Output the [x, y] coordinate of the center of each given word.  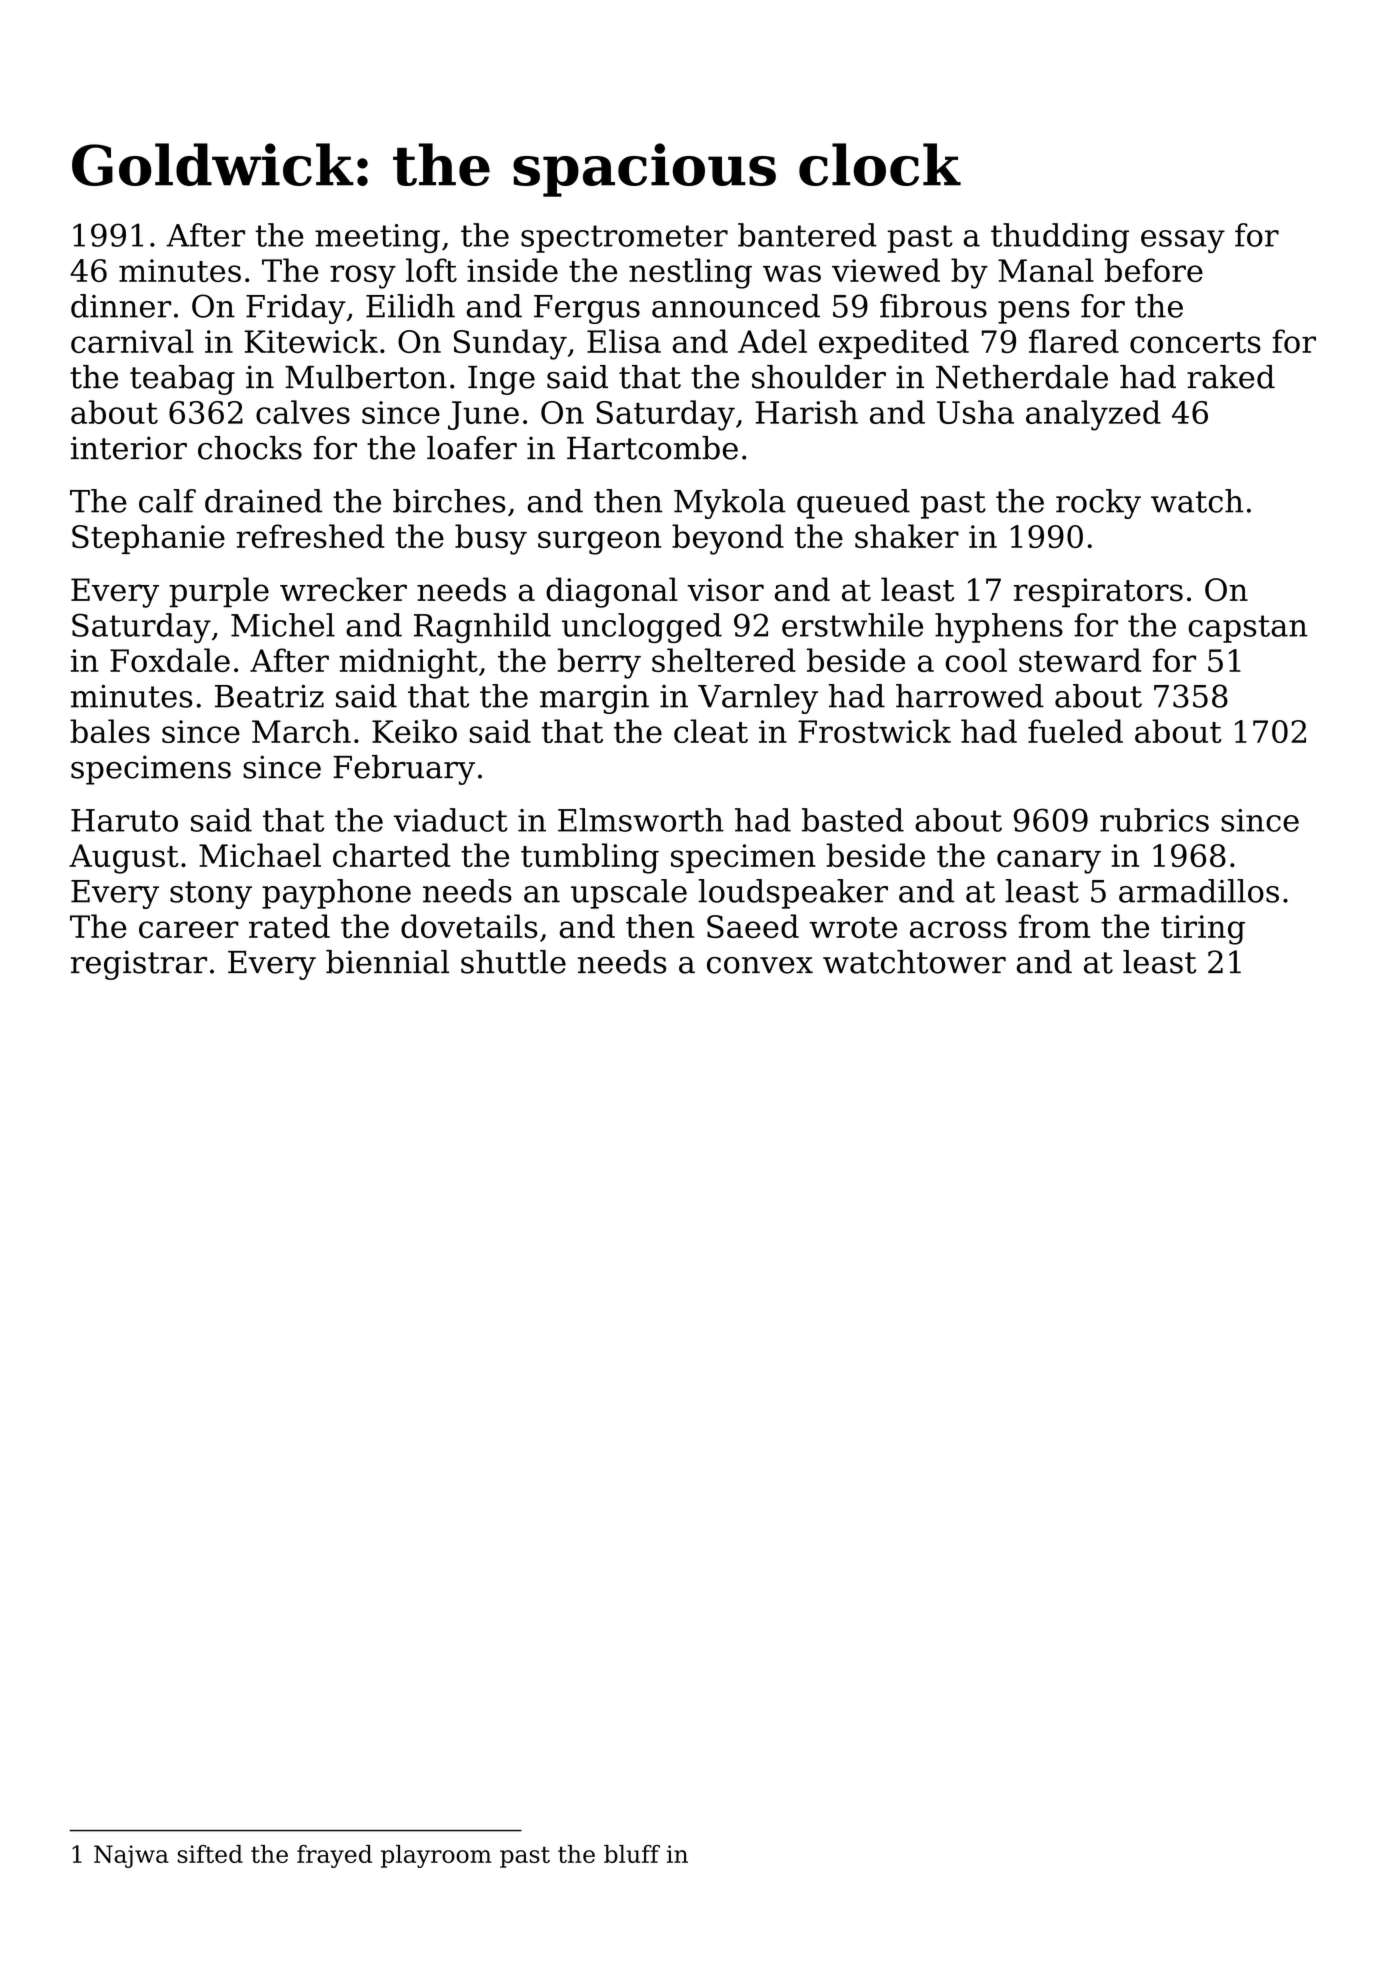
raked [1231, 377]
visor [726, 590]
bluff [632, 1854]
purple [219, 592]
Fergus [587, 309]
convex [760, 965]
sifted [210, 1854]
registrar [139, 965]
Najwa [131, 1856]
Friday [296, 309]
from [1054, 926]
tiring [1203, 930]
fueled [1075, 731]
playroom [436, 1856]
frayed [334, 1856]
